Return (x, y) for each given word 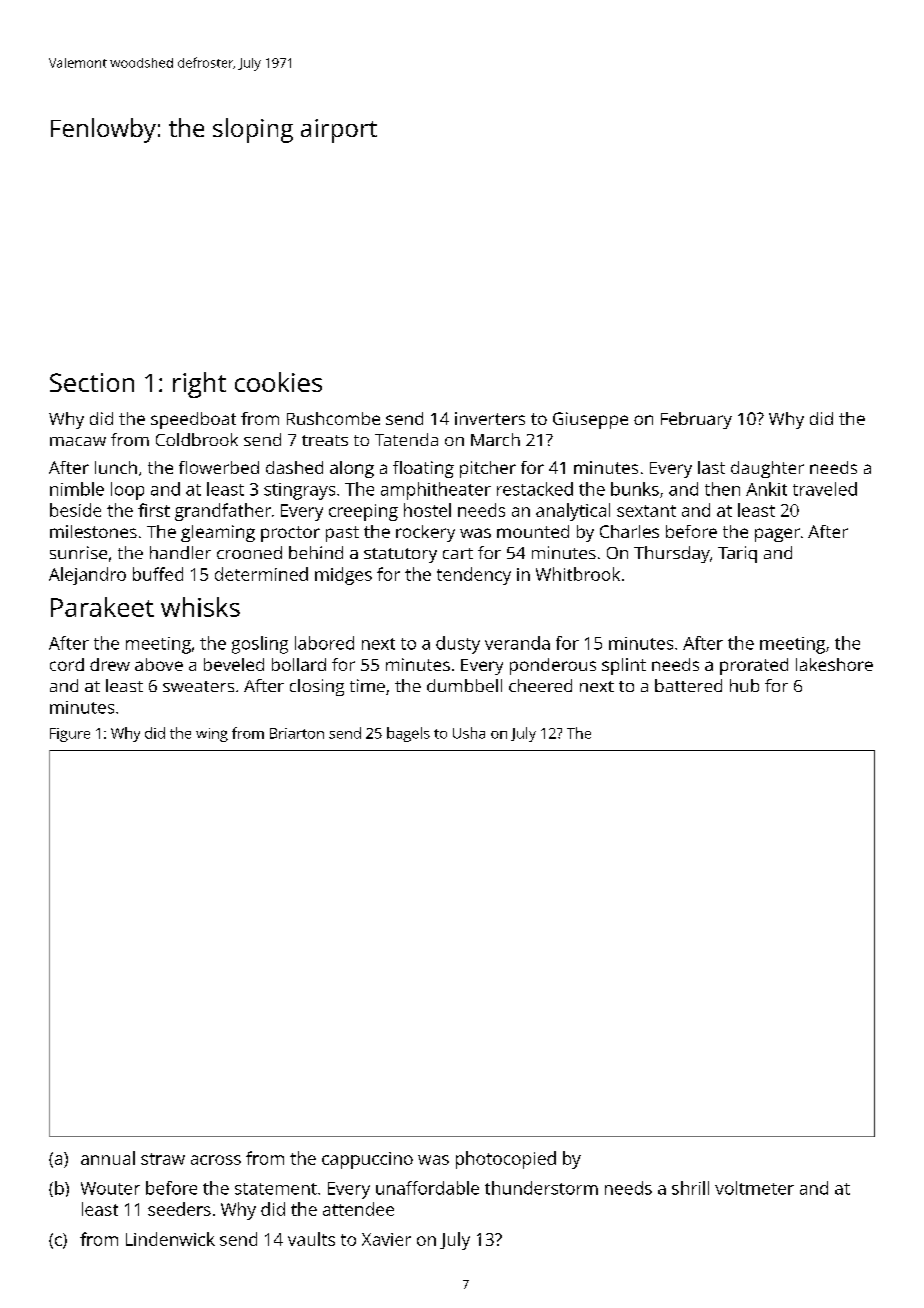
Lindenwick (170, 1239)
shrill (690, 1188)
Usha (469, 733)
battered (688, 685)
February (696, 420)
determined (261, 574)
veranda (517, 643)
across (216, 1160)
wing (212, 735)
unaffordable (427, 1188)
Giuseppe (590, 420)
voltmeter (754, 1188)
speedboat (193, 420)
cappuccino (367, 1160)
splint (624, 666)
